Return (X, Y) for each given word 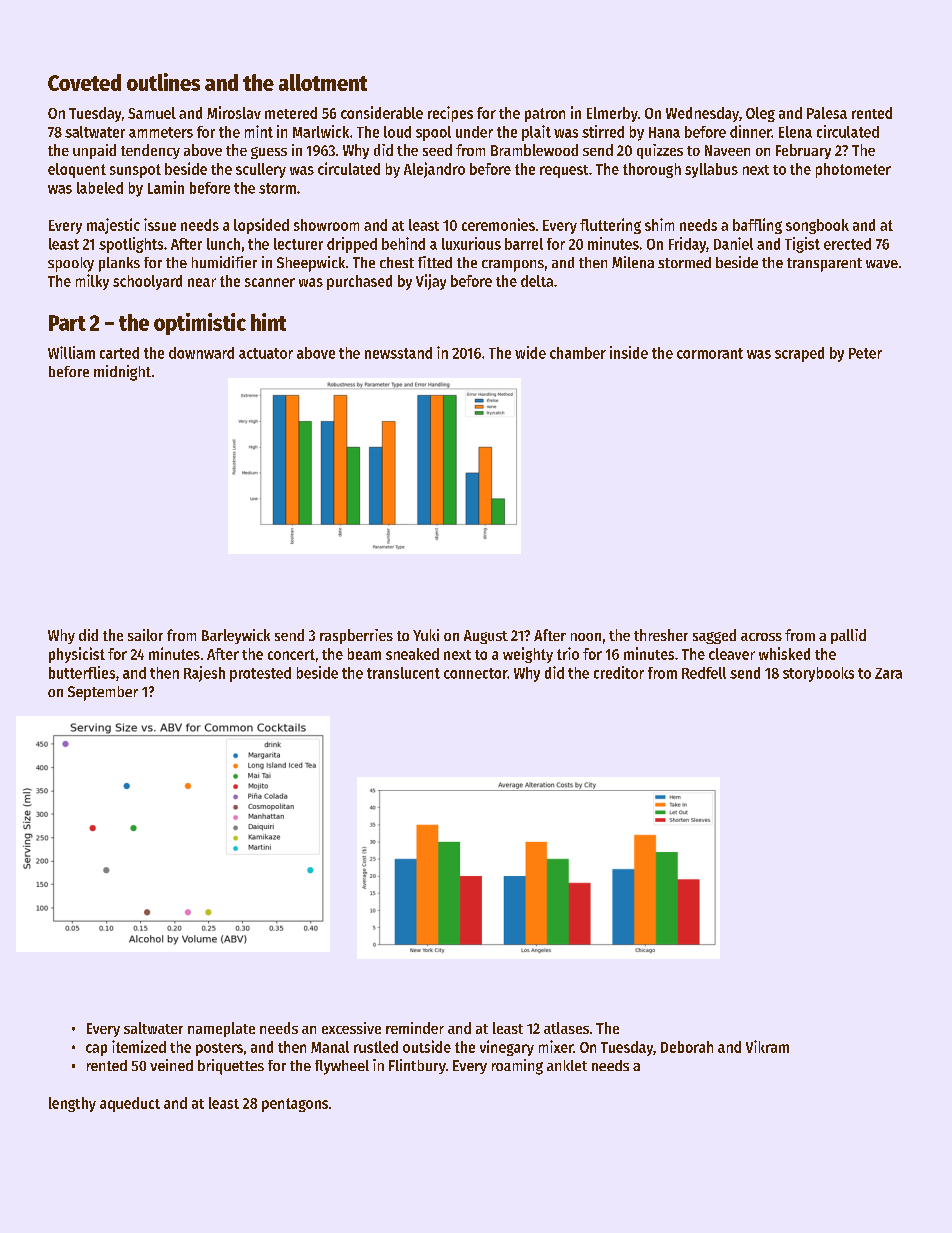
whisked (784, 653)
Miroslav (234, 112)
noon (586, 637)
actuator (266, 353)
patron (545, 115)
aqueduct (130, 1104)
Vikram (767, 1046)
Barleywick (236, 636)
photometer (853, 170)
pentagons (295, 1105)
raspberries (356, 636)
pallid (848, 636)
